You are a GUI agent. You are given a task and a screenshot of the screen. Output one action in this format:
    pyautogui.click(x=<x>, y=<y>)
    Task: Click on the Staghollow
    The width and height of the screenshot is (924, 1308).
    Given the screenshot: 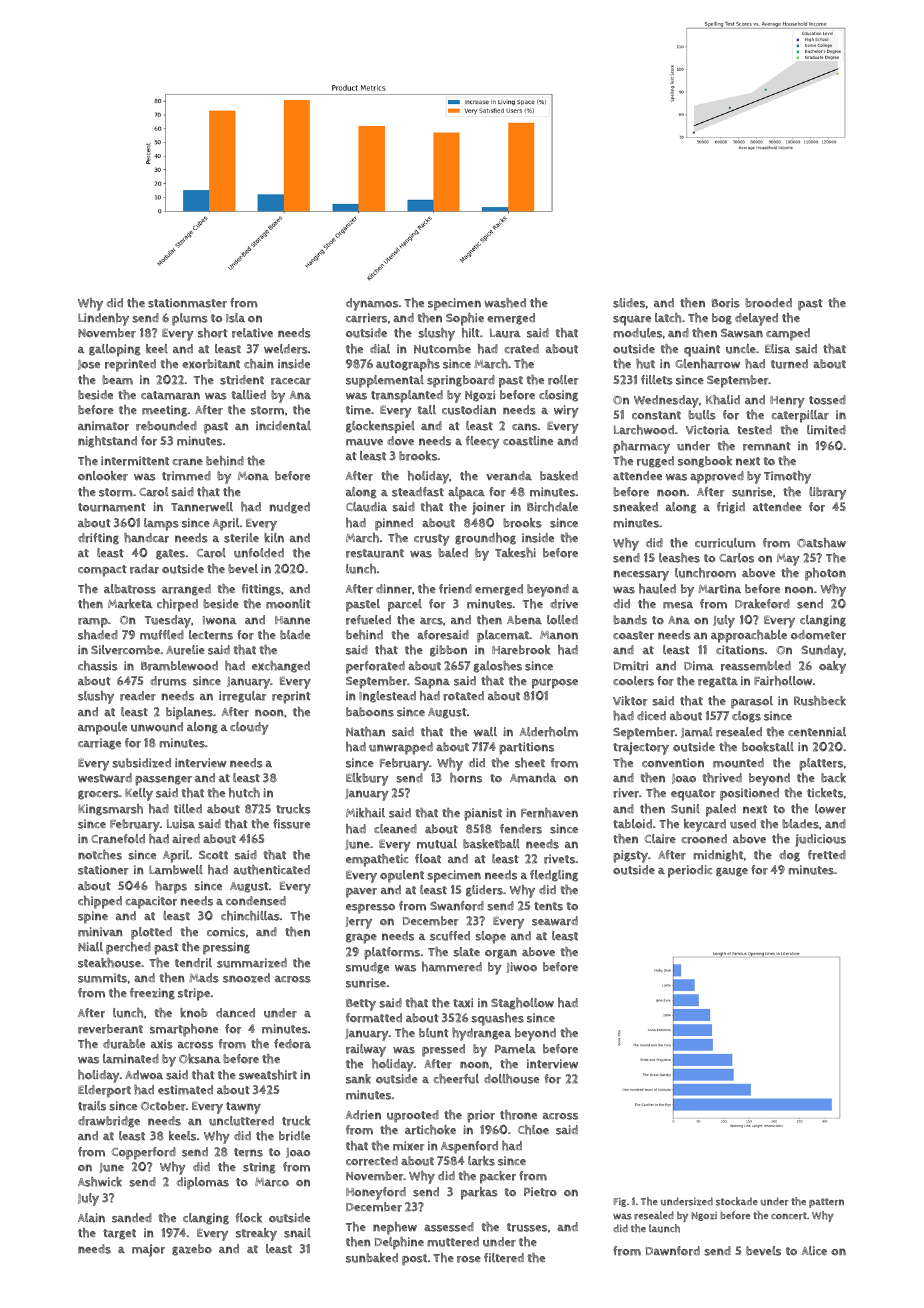 What is the action you would take?
    pyautogui.click(x=522, y=1004)
